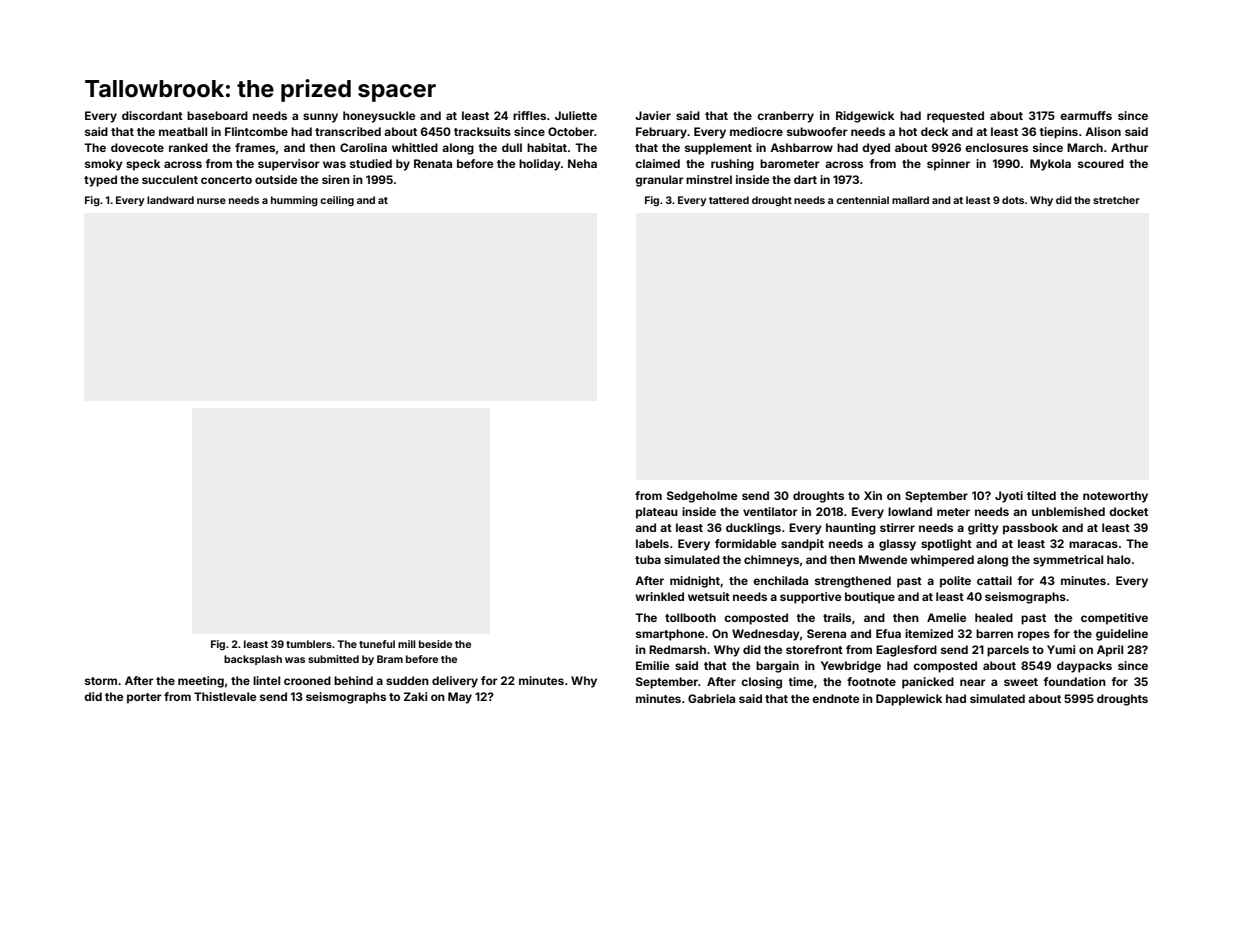 The width and height of the screenshot is (1233, 952). What do you see at coordinates (348, 131) in the screenshot?
I see `transcribed` at bounding box center [348, 131].
